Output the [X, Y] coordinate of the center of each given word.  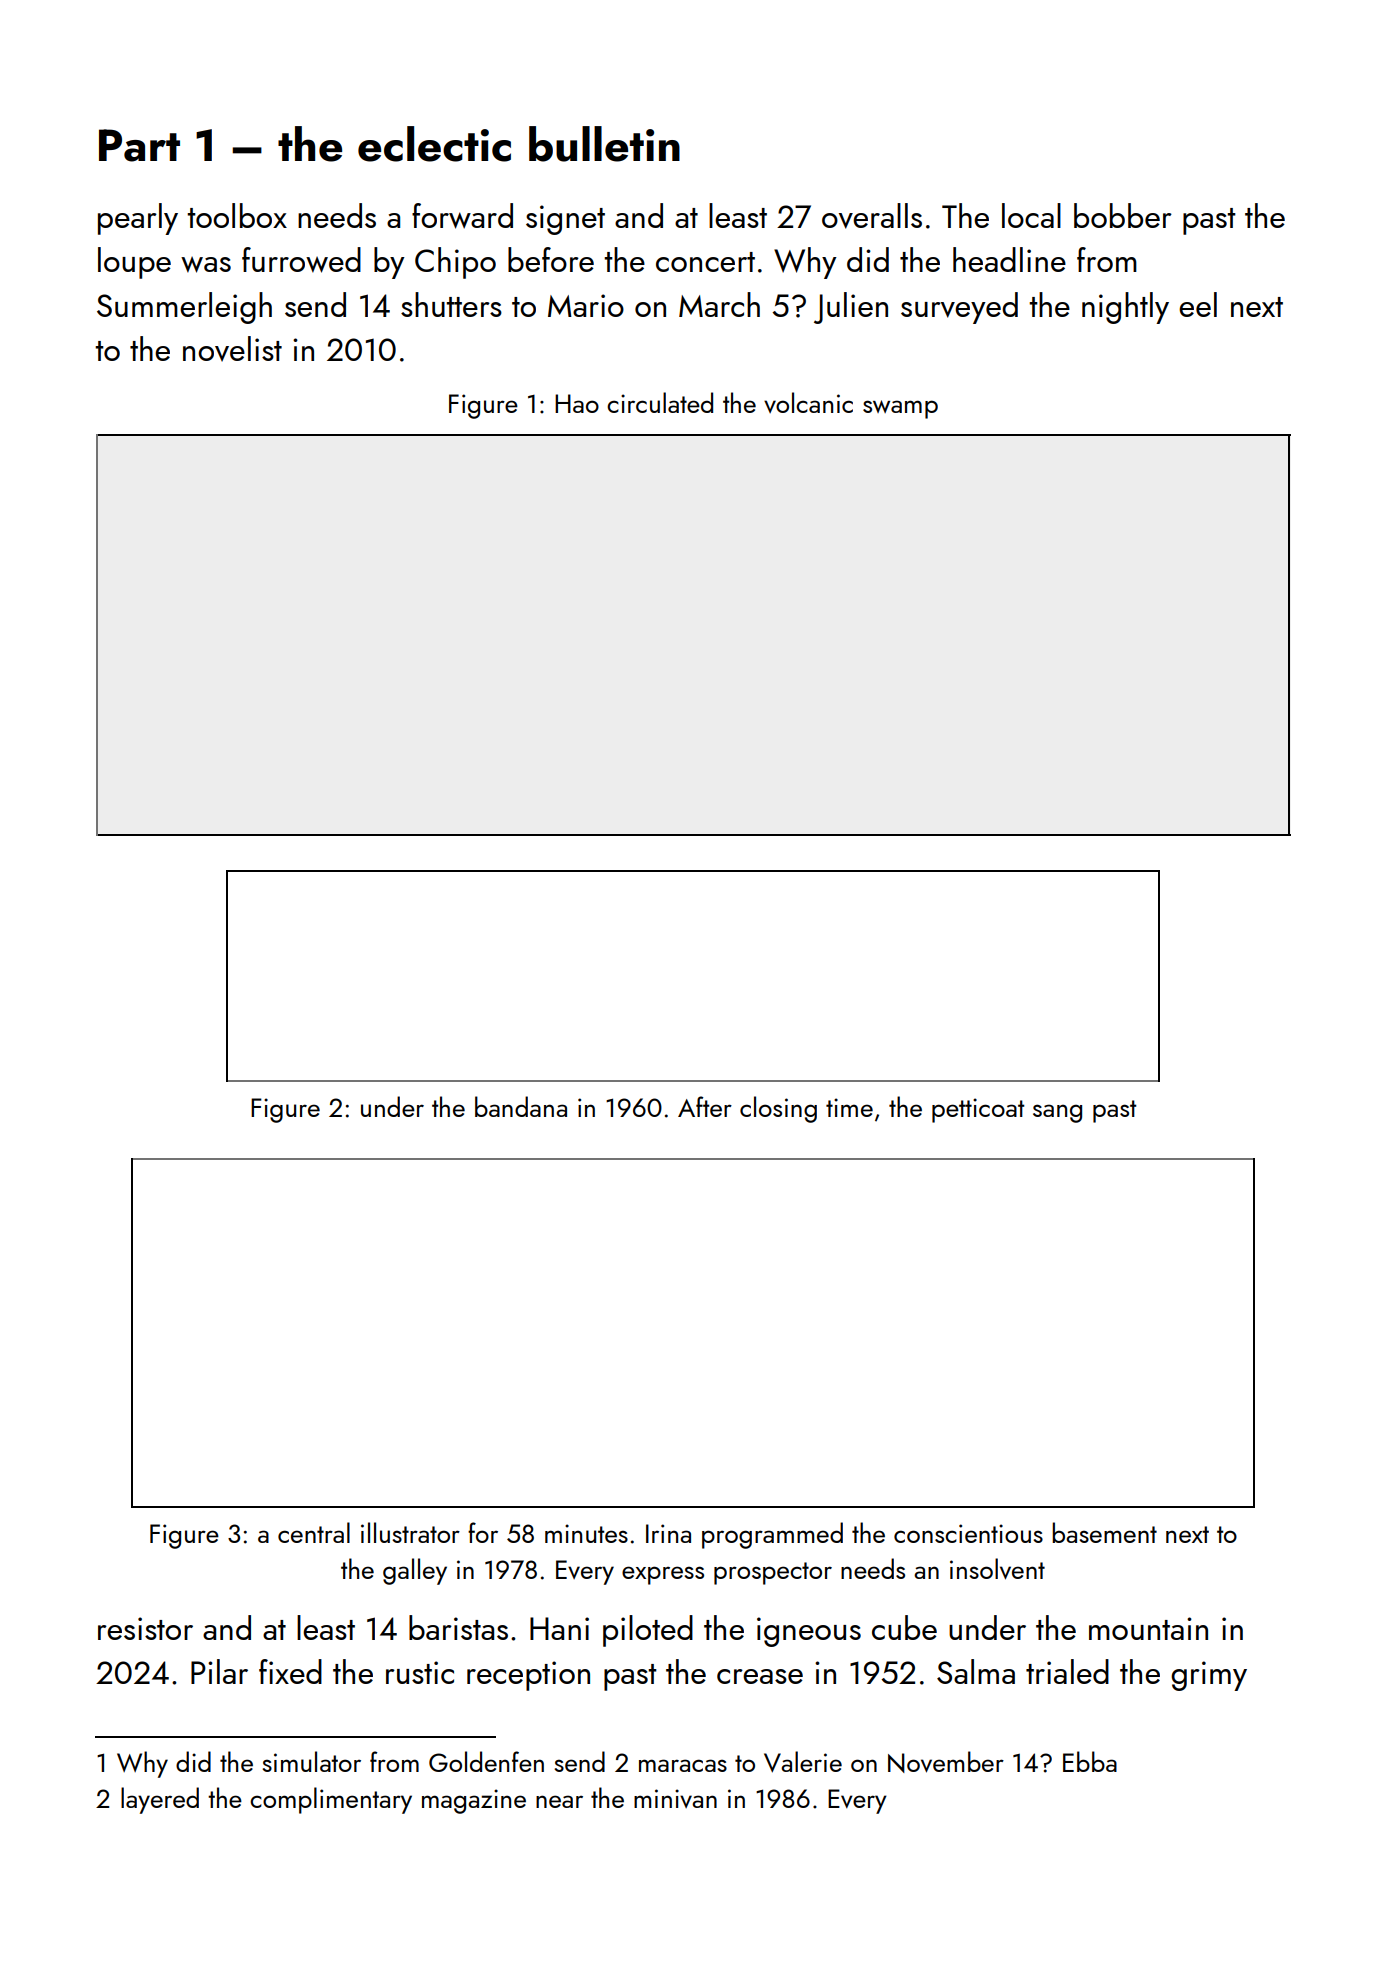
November [946, 1762]
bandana [521, 1106]
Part [139, 145]
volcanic [808, 402]
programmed [772, 1535]
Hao [577, 403]
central [314, 1532]
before [551, 259]
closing [778, 1109]
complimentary [331, 1800]
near [559, 1801]
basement [1104, 1532]
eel [1198, 304]
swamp [900, 409]
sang [1057, 1113]
